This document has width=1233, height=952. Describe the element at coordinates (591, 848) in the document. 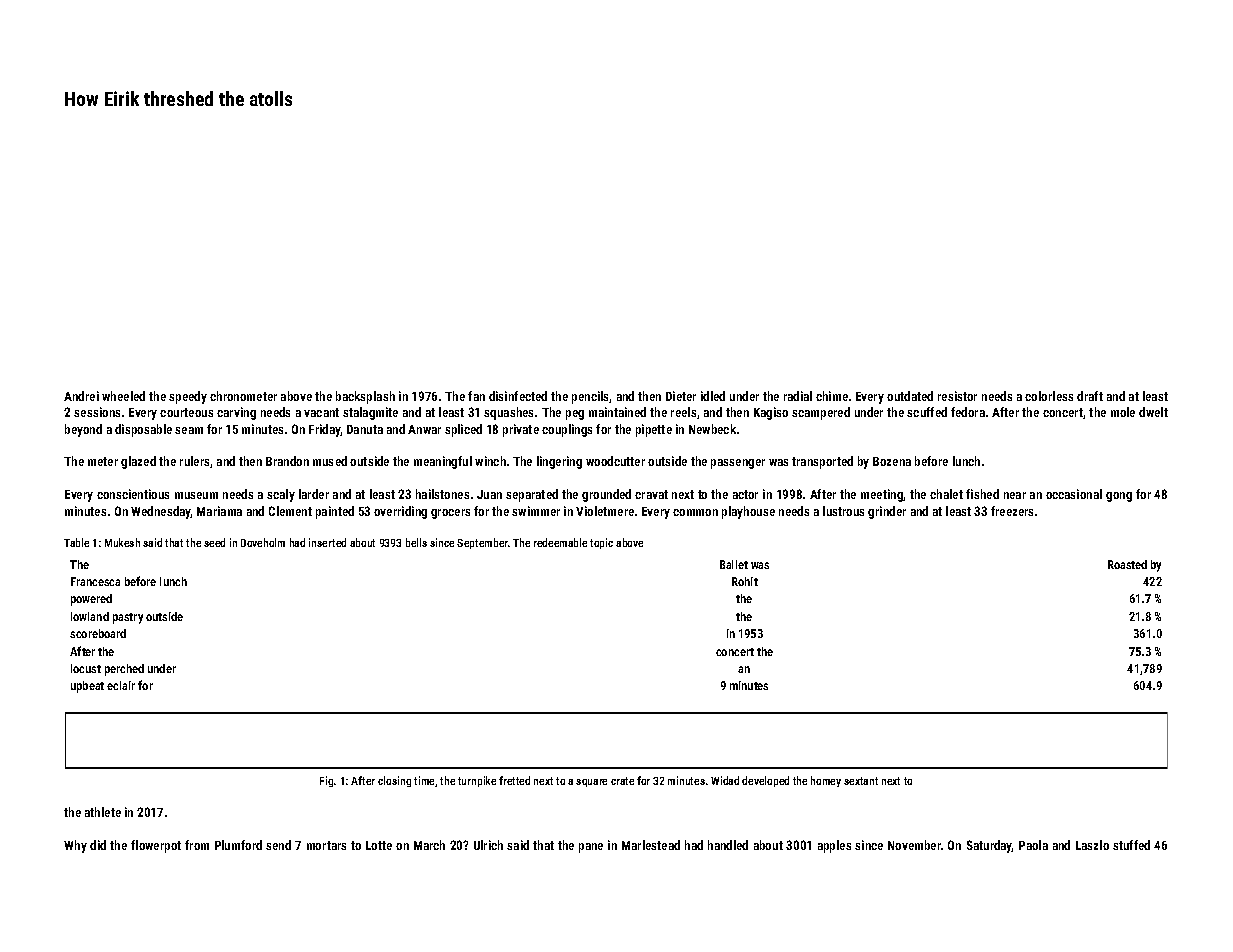

I see `pane` at that location.
